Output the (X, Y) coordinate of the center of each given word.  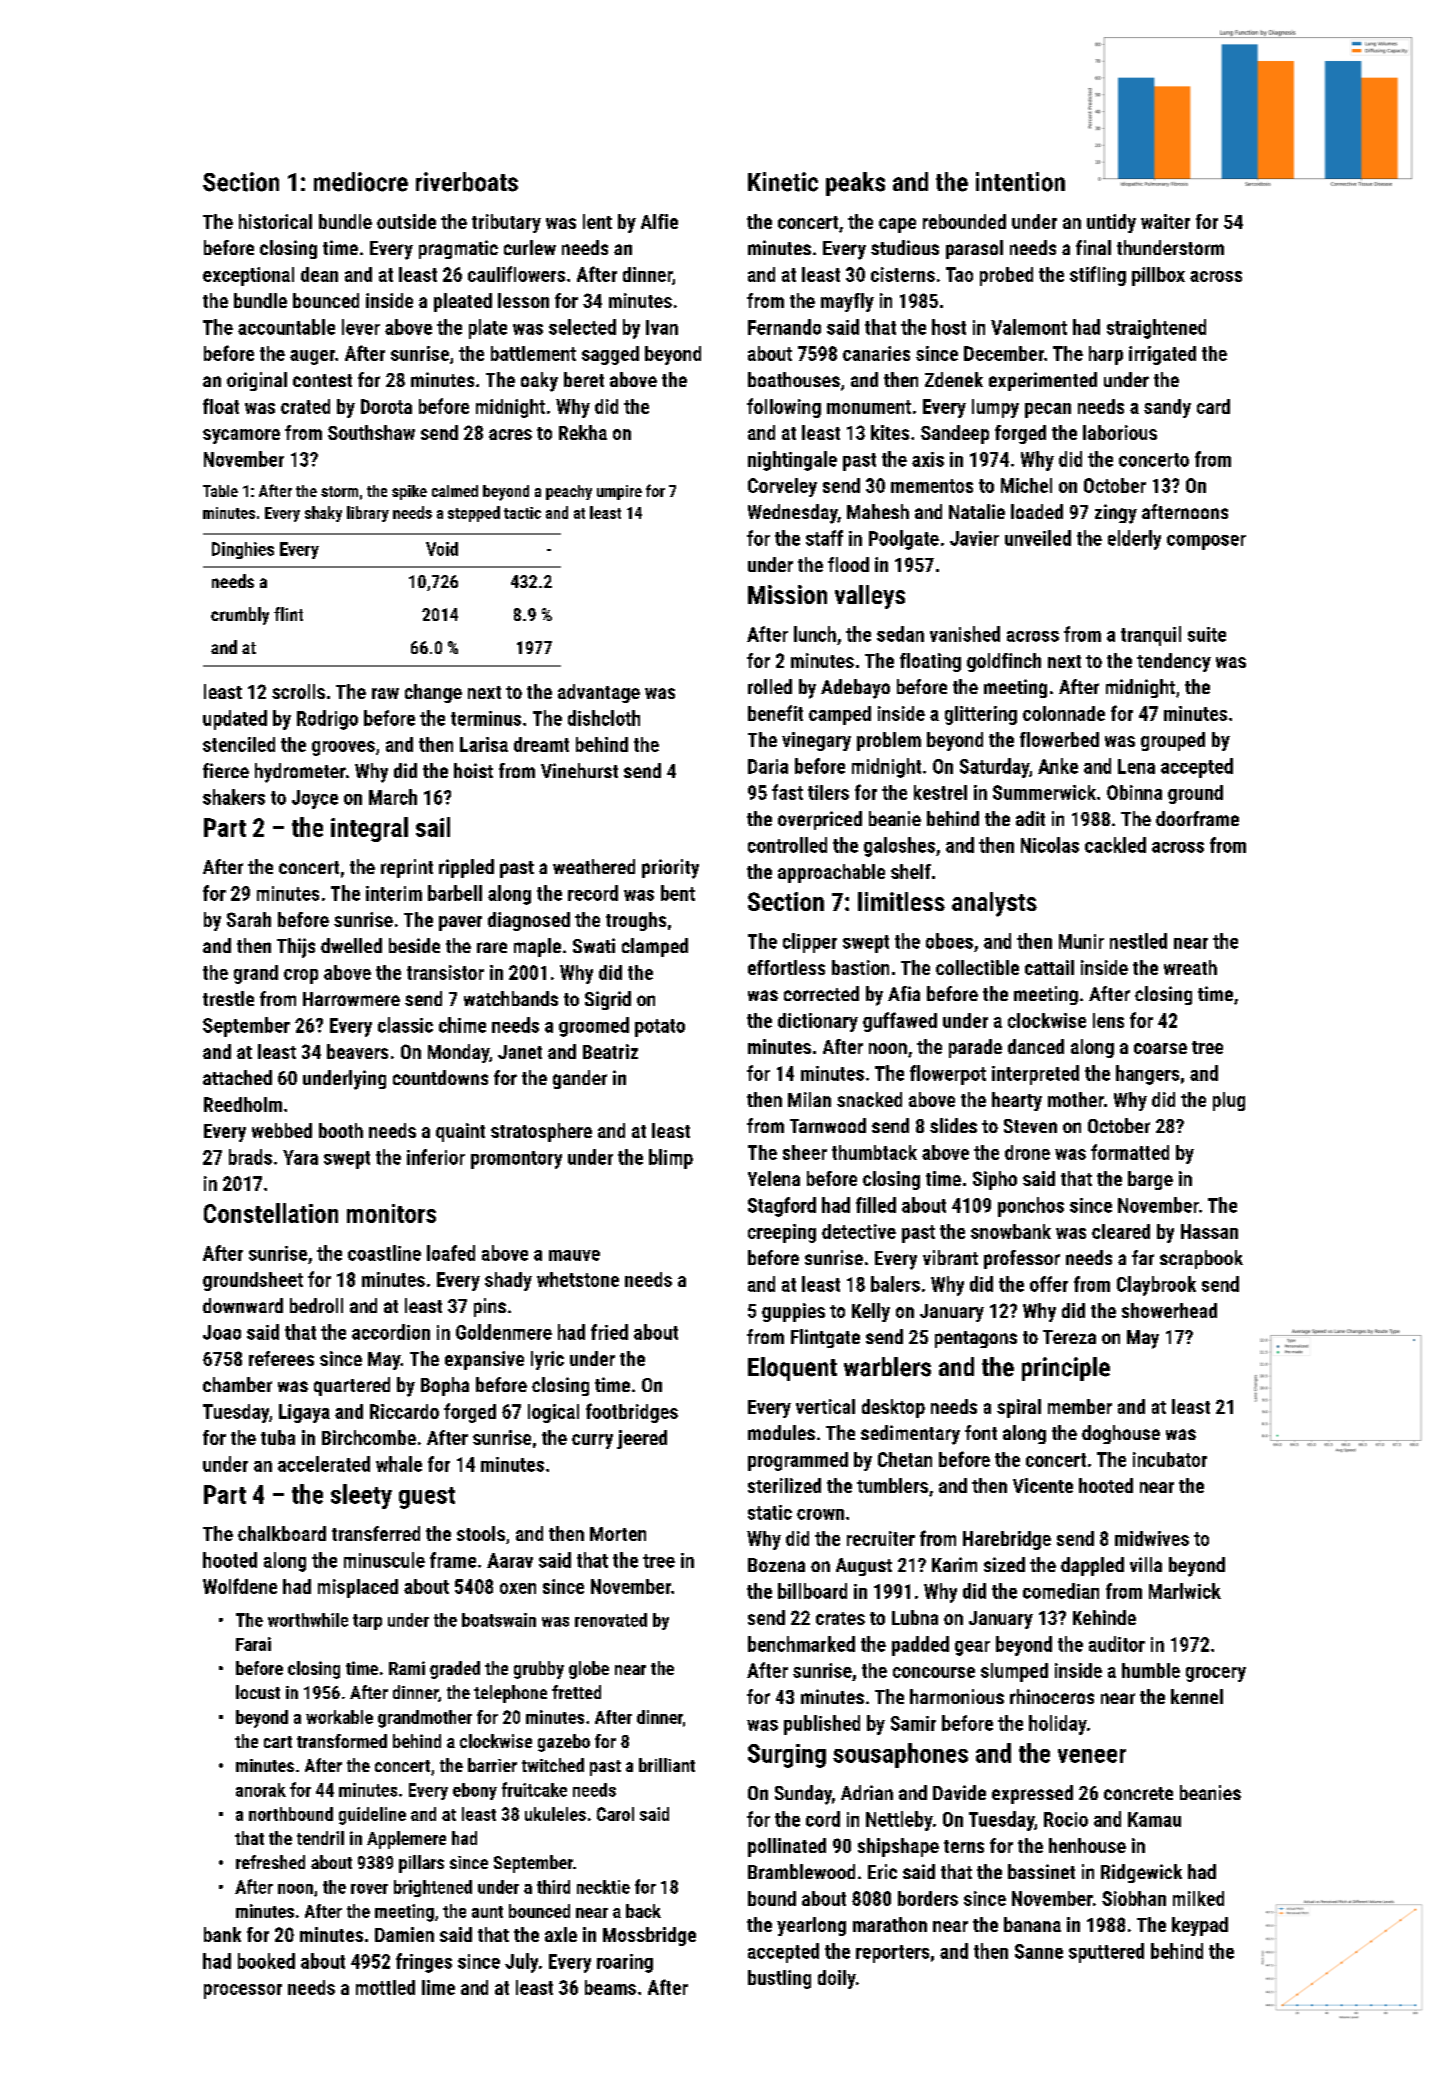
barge (1150, 1180)
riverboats (467, 182)
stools (481, 1533)
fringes (424, 1963)
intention (1020, 182)
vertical (825, 1406)
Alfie (659, 221)
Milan (809, 1099)
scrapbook (1201, 1259)
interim (394, 893)
